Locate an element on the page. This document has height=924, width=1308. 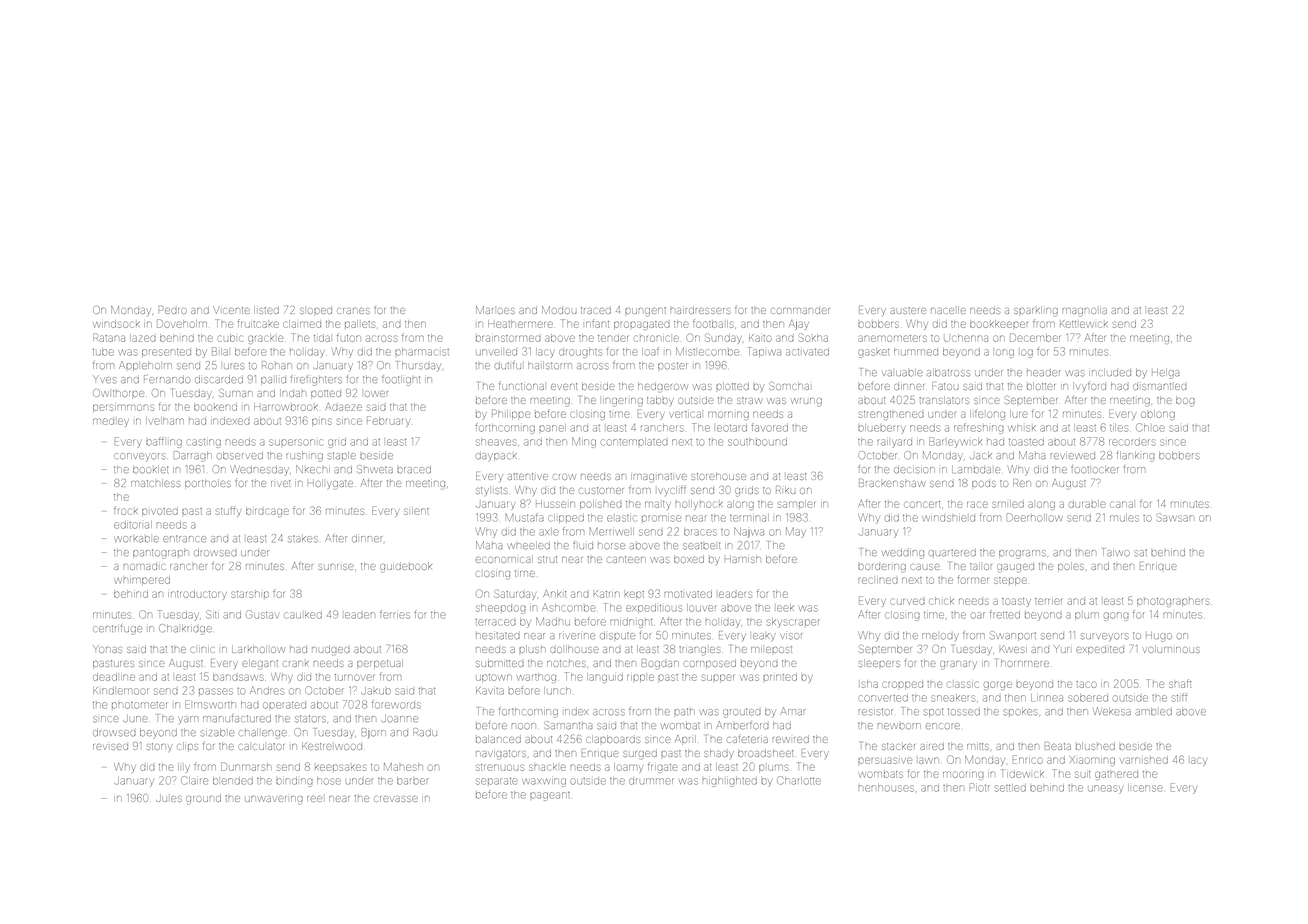
Ivycliff is located at coordinates (672, 490).
